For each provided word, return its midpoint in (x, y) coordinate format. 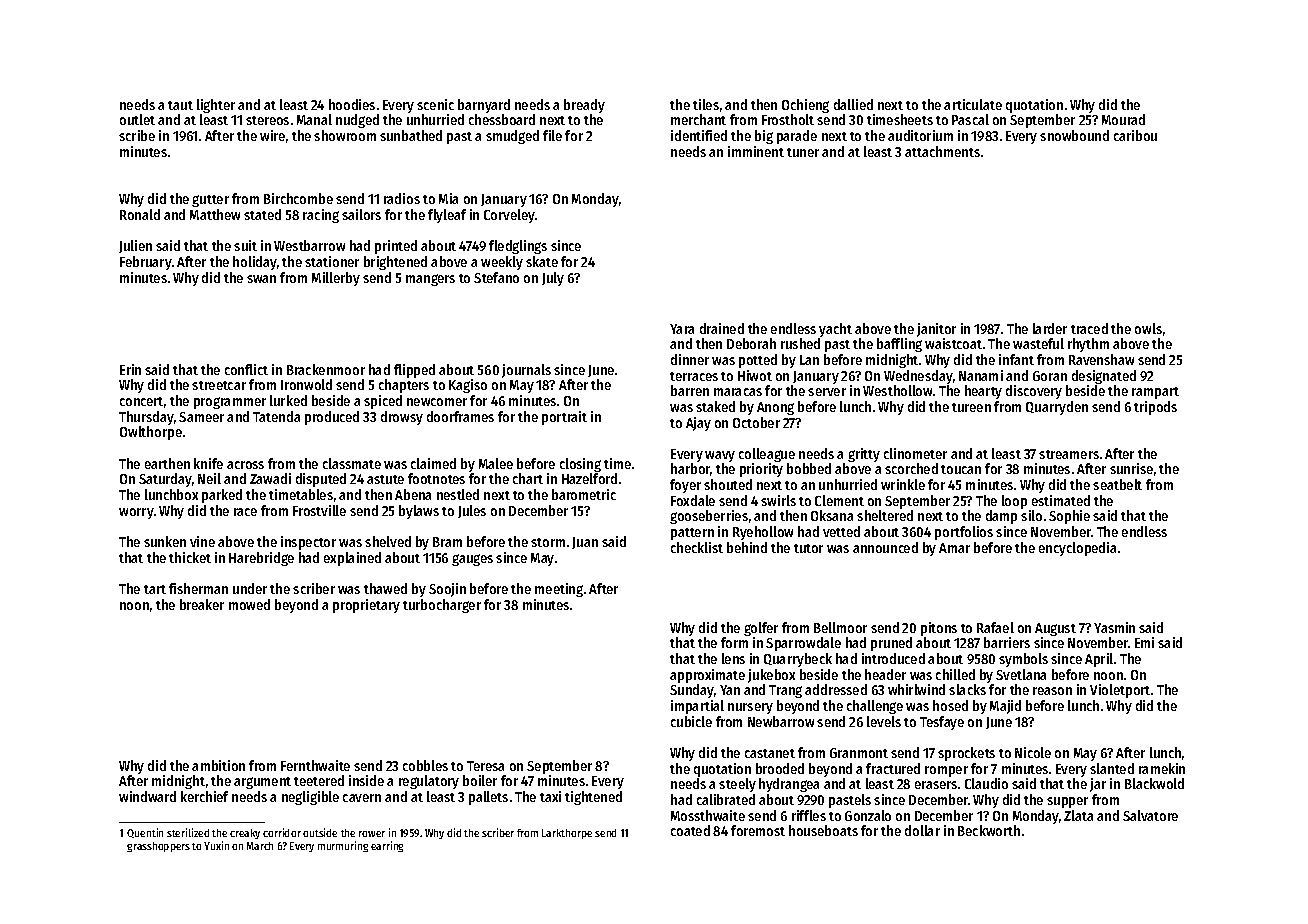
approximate (707, 676)
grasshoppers (158, 847)
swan (261, 279)
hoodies (352, 104)
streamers (1069, 454)
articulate (973, 104)
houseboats (823, 830)
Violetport (1120, 691)
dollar (922, 830)
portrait (564, 418)
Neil (209, 478)
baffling (899, 345)
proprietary (366, 606)
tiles (706, 104)
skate (542, 261)
